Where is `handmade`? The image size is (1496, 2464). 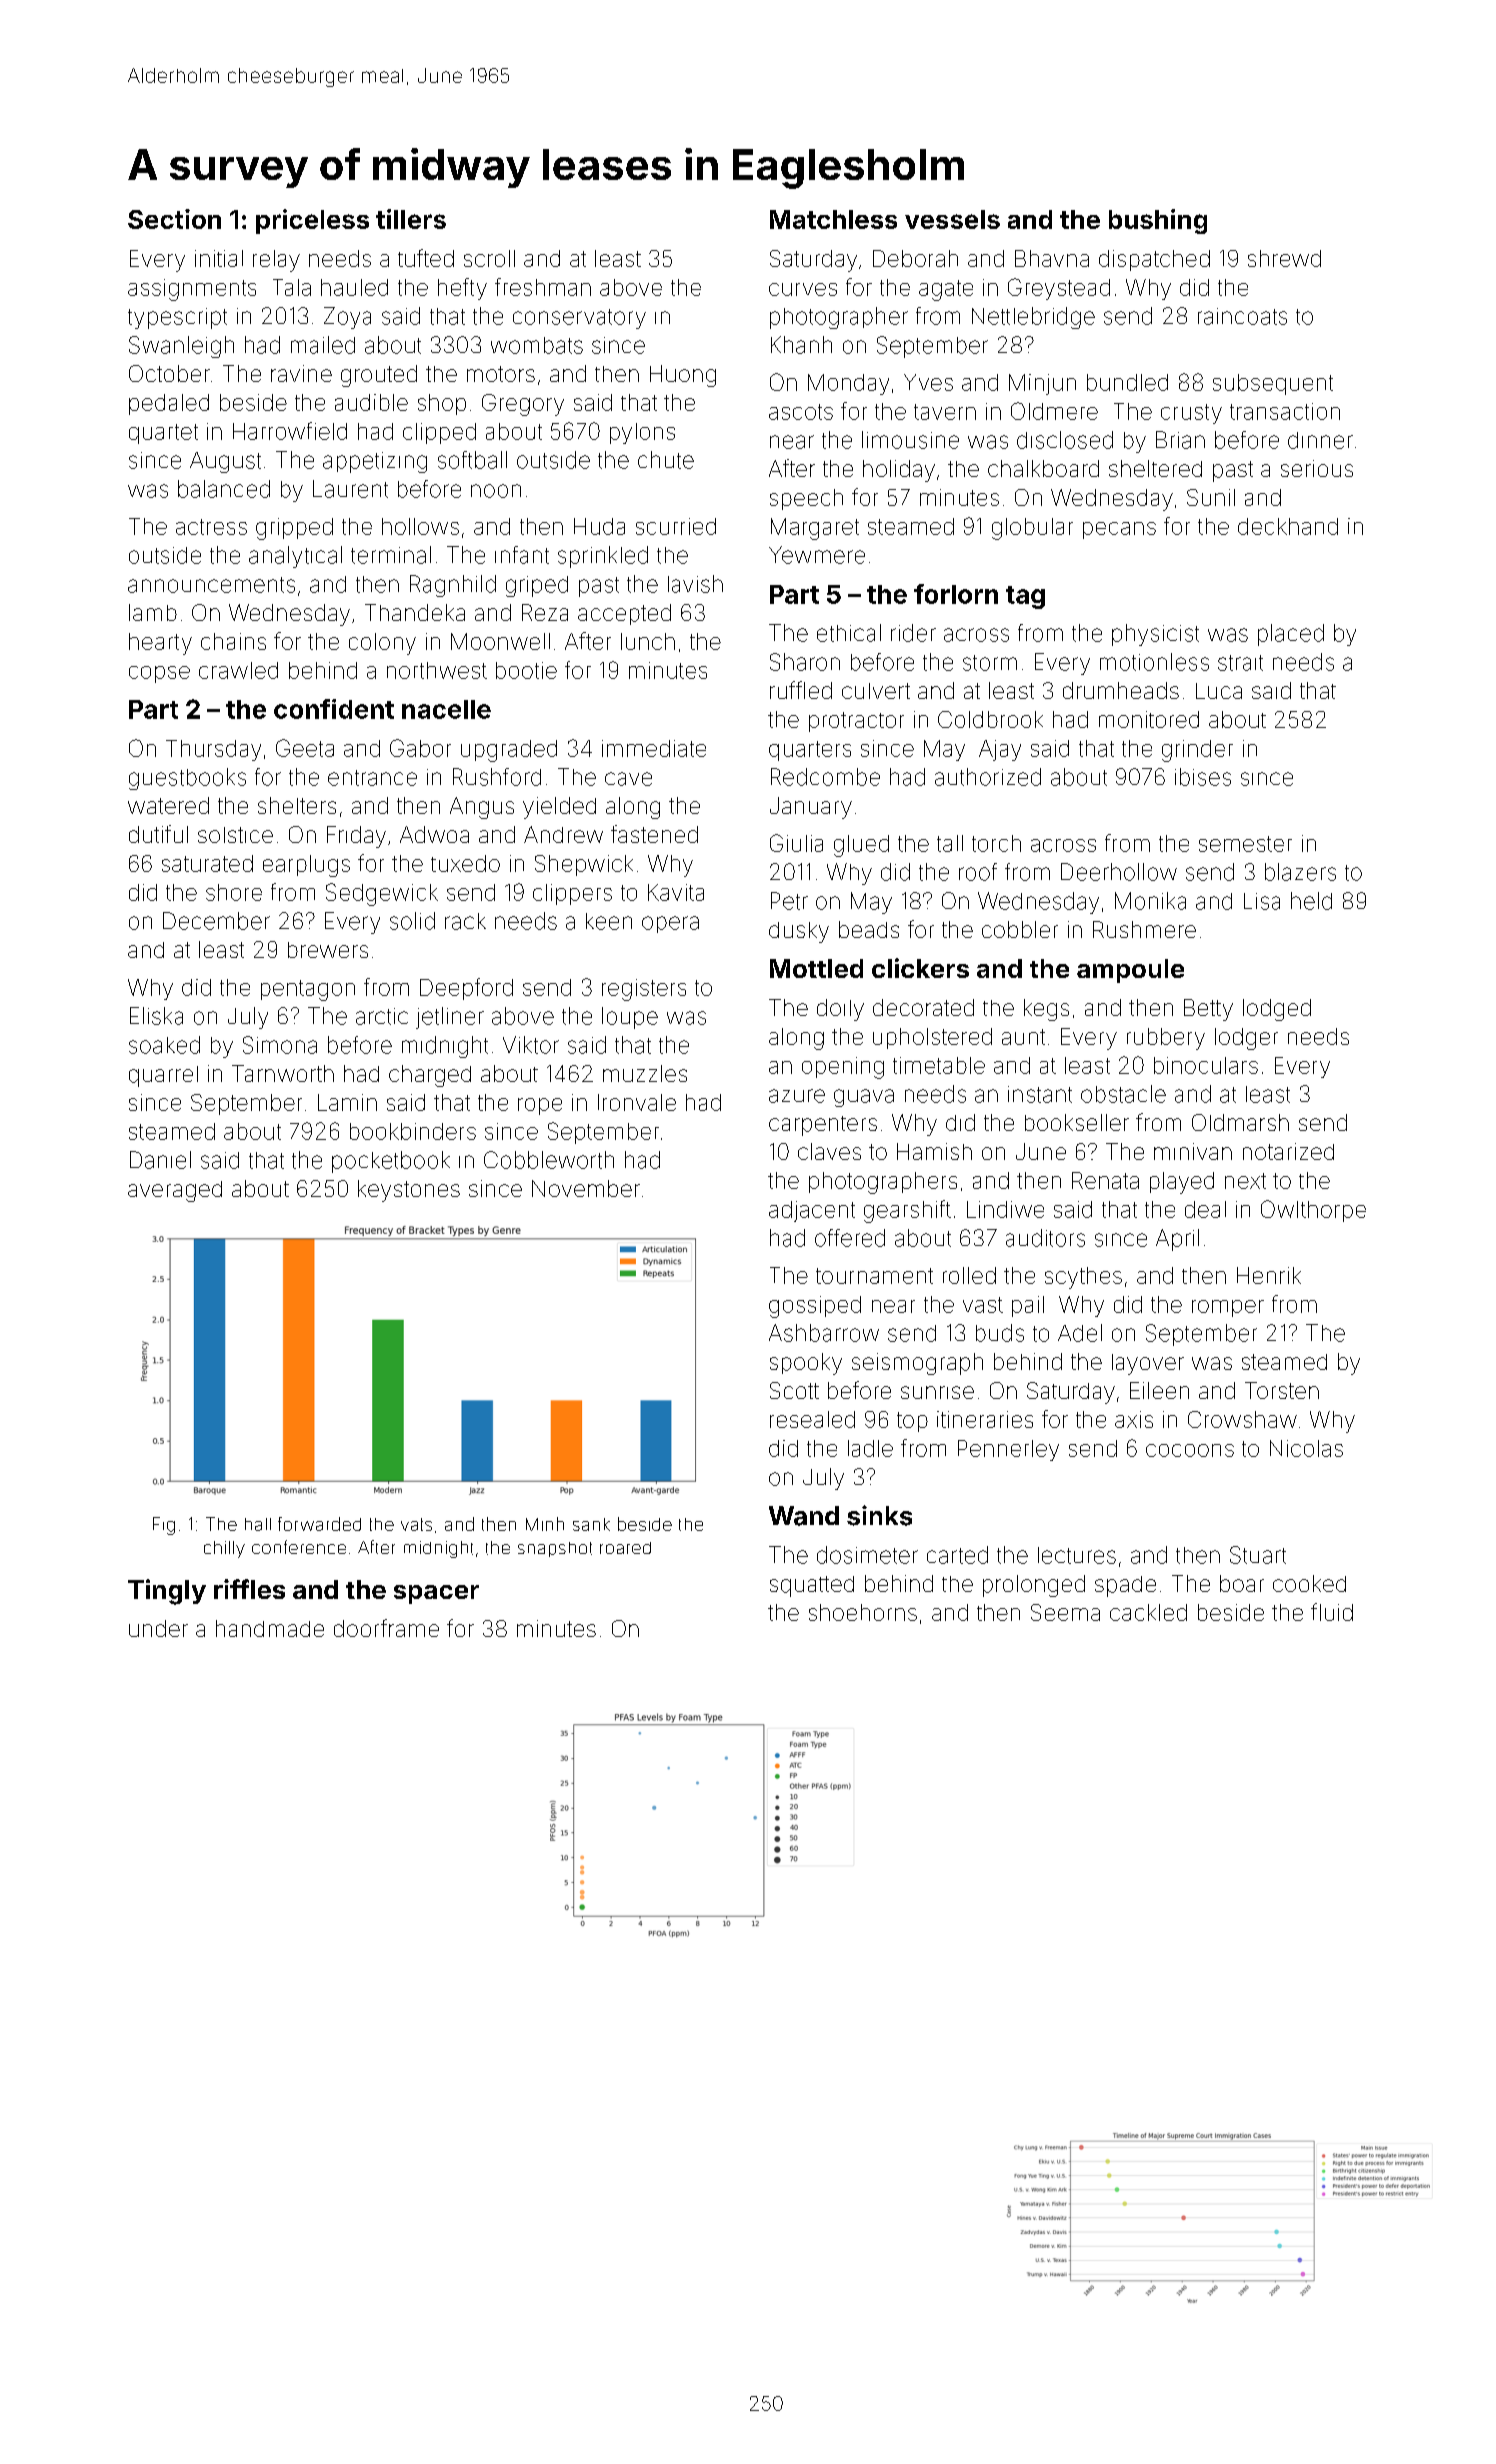
handmade is located at coordinates (270, 1628).
